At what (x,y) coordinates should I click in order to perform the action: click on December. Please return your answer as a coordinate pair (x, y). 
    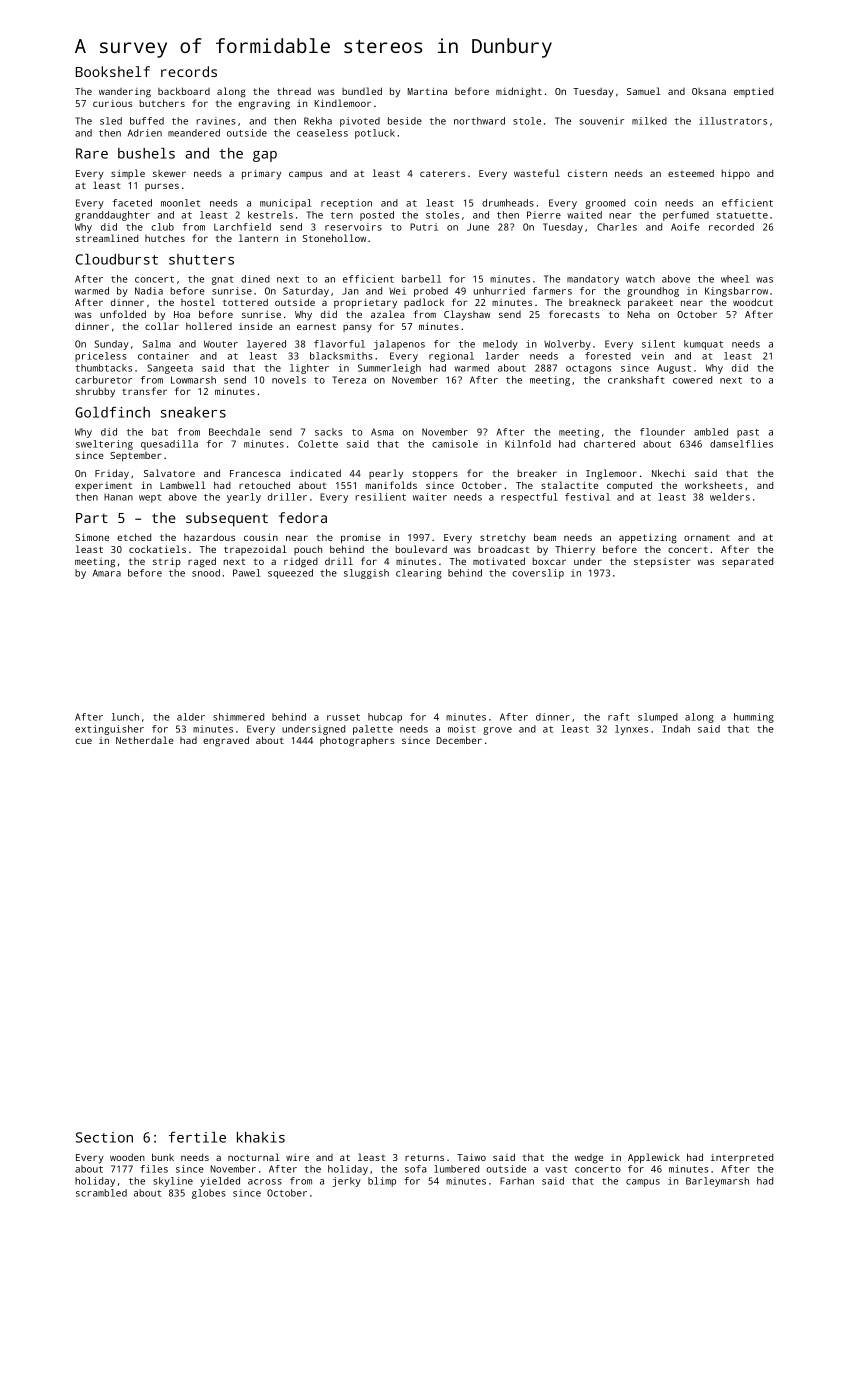
    Looking at the image, I should click on (459, 740).
